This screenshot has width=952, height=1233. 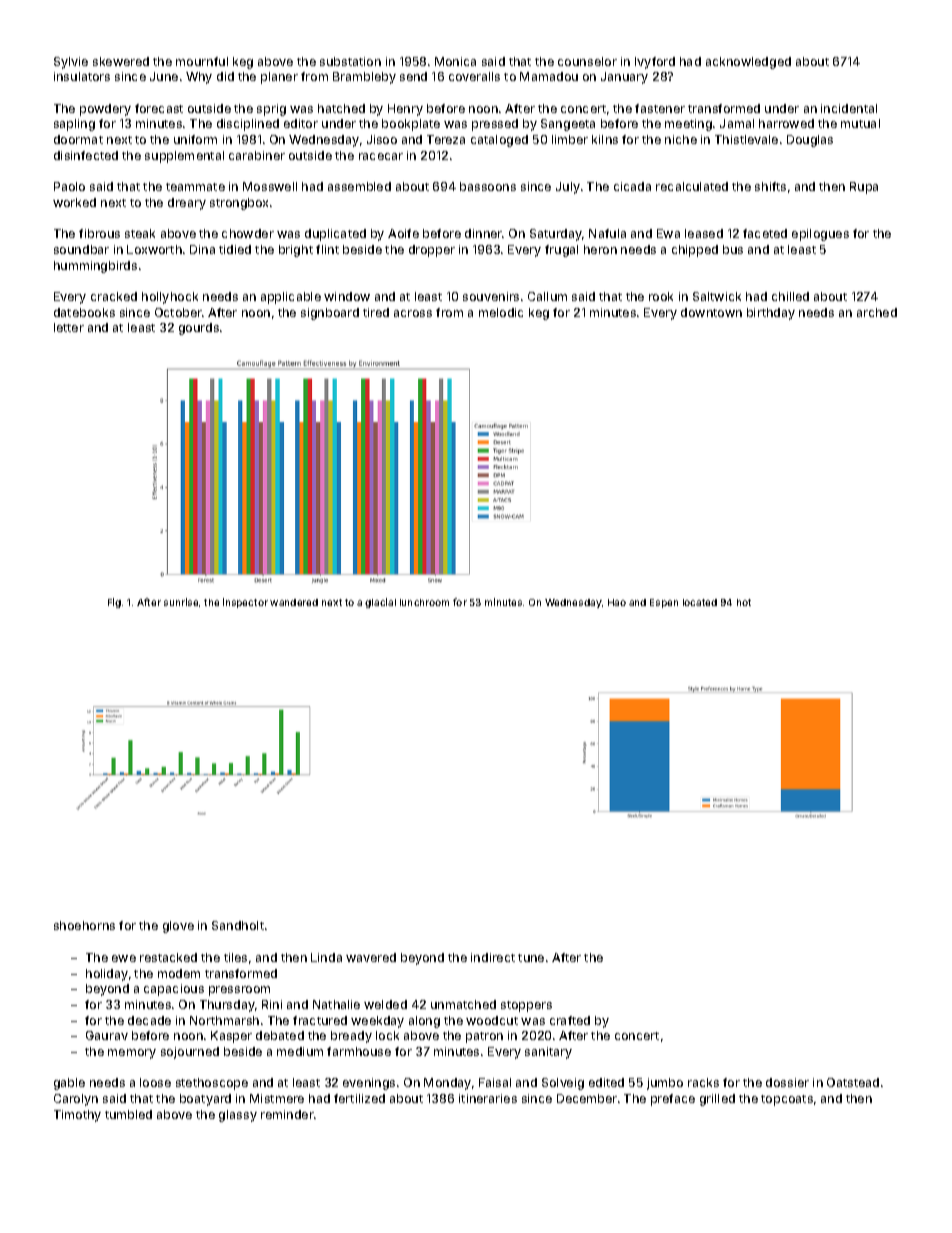 What do you see at coordinates (181, 602) in the screenshot?
I see `sunrise` at bounding box center [181, 602].
